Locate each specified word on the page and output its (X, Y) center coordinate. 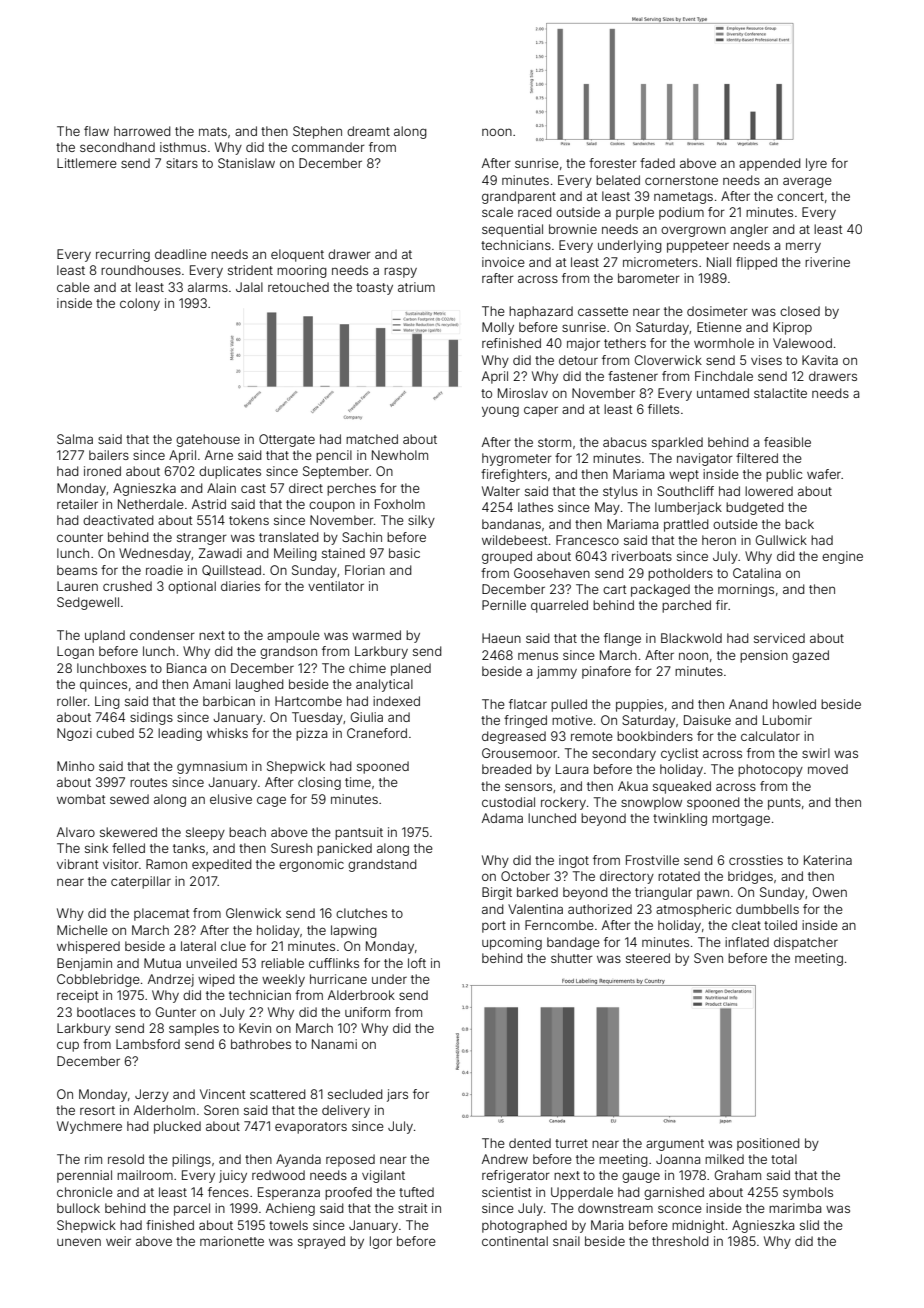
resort (97, 1110)
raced (535, 212)
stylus (620, 492)
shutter (572, 958)
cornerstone (681, 180)
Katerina (828, 860)
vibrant (77, 864)
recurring (123, 255)
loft (417, 963)
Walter (501, 491)
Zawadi (220, 553)
